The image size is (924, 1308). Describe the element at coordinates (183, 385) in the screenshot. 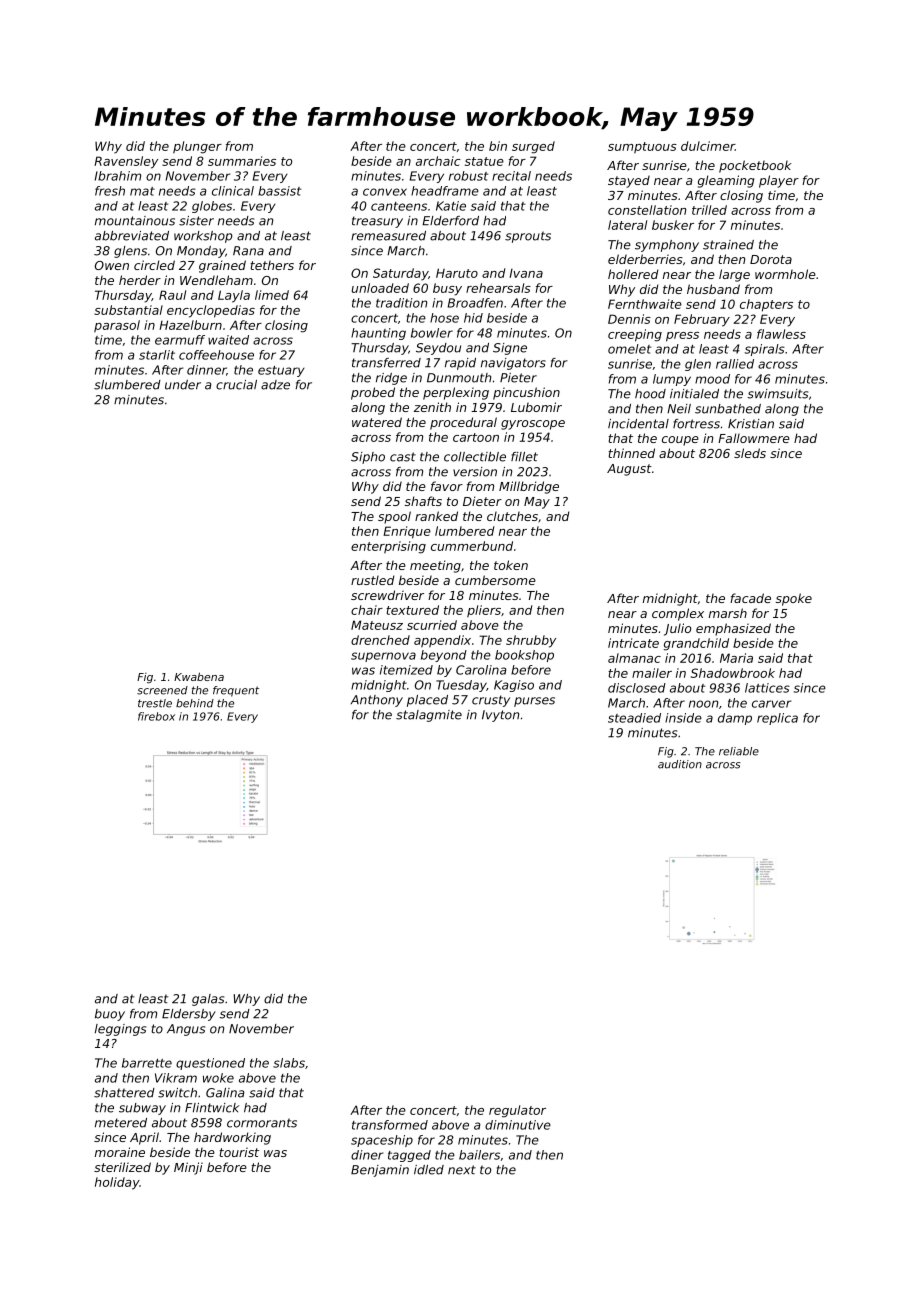

I see `under` at that location.
